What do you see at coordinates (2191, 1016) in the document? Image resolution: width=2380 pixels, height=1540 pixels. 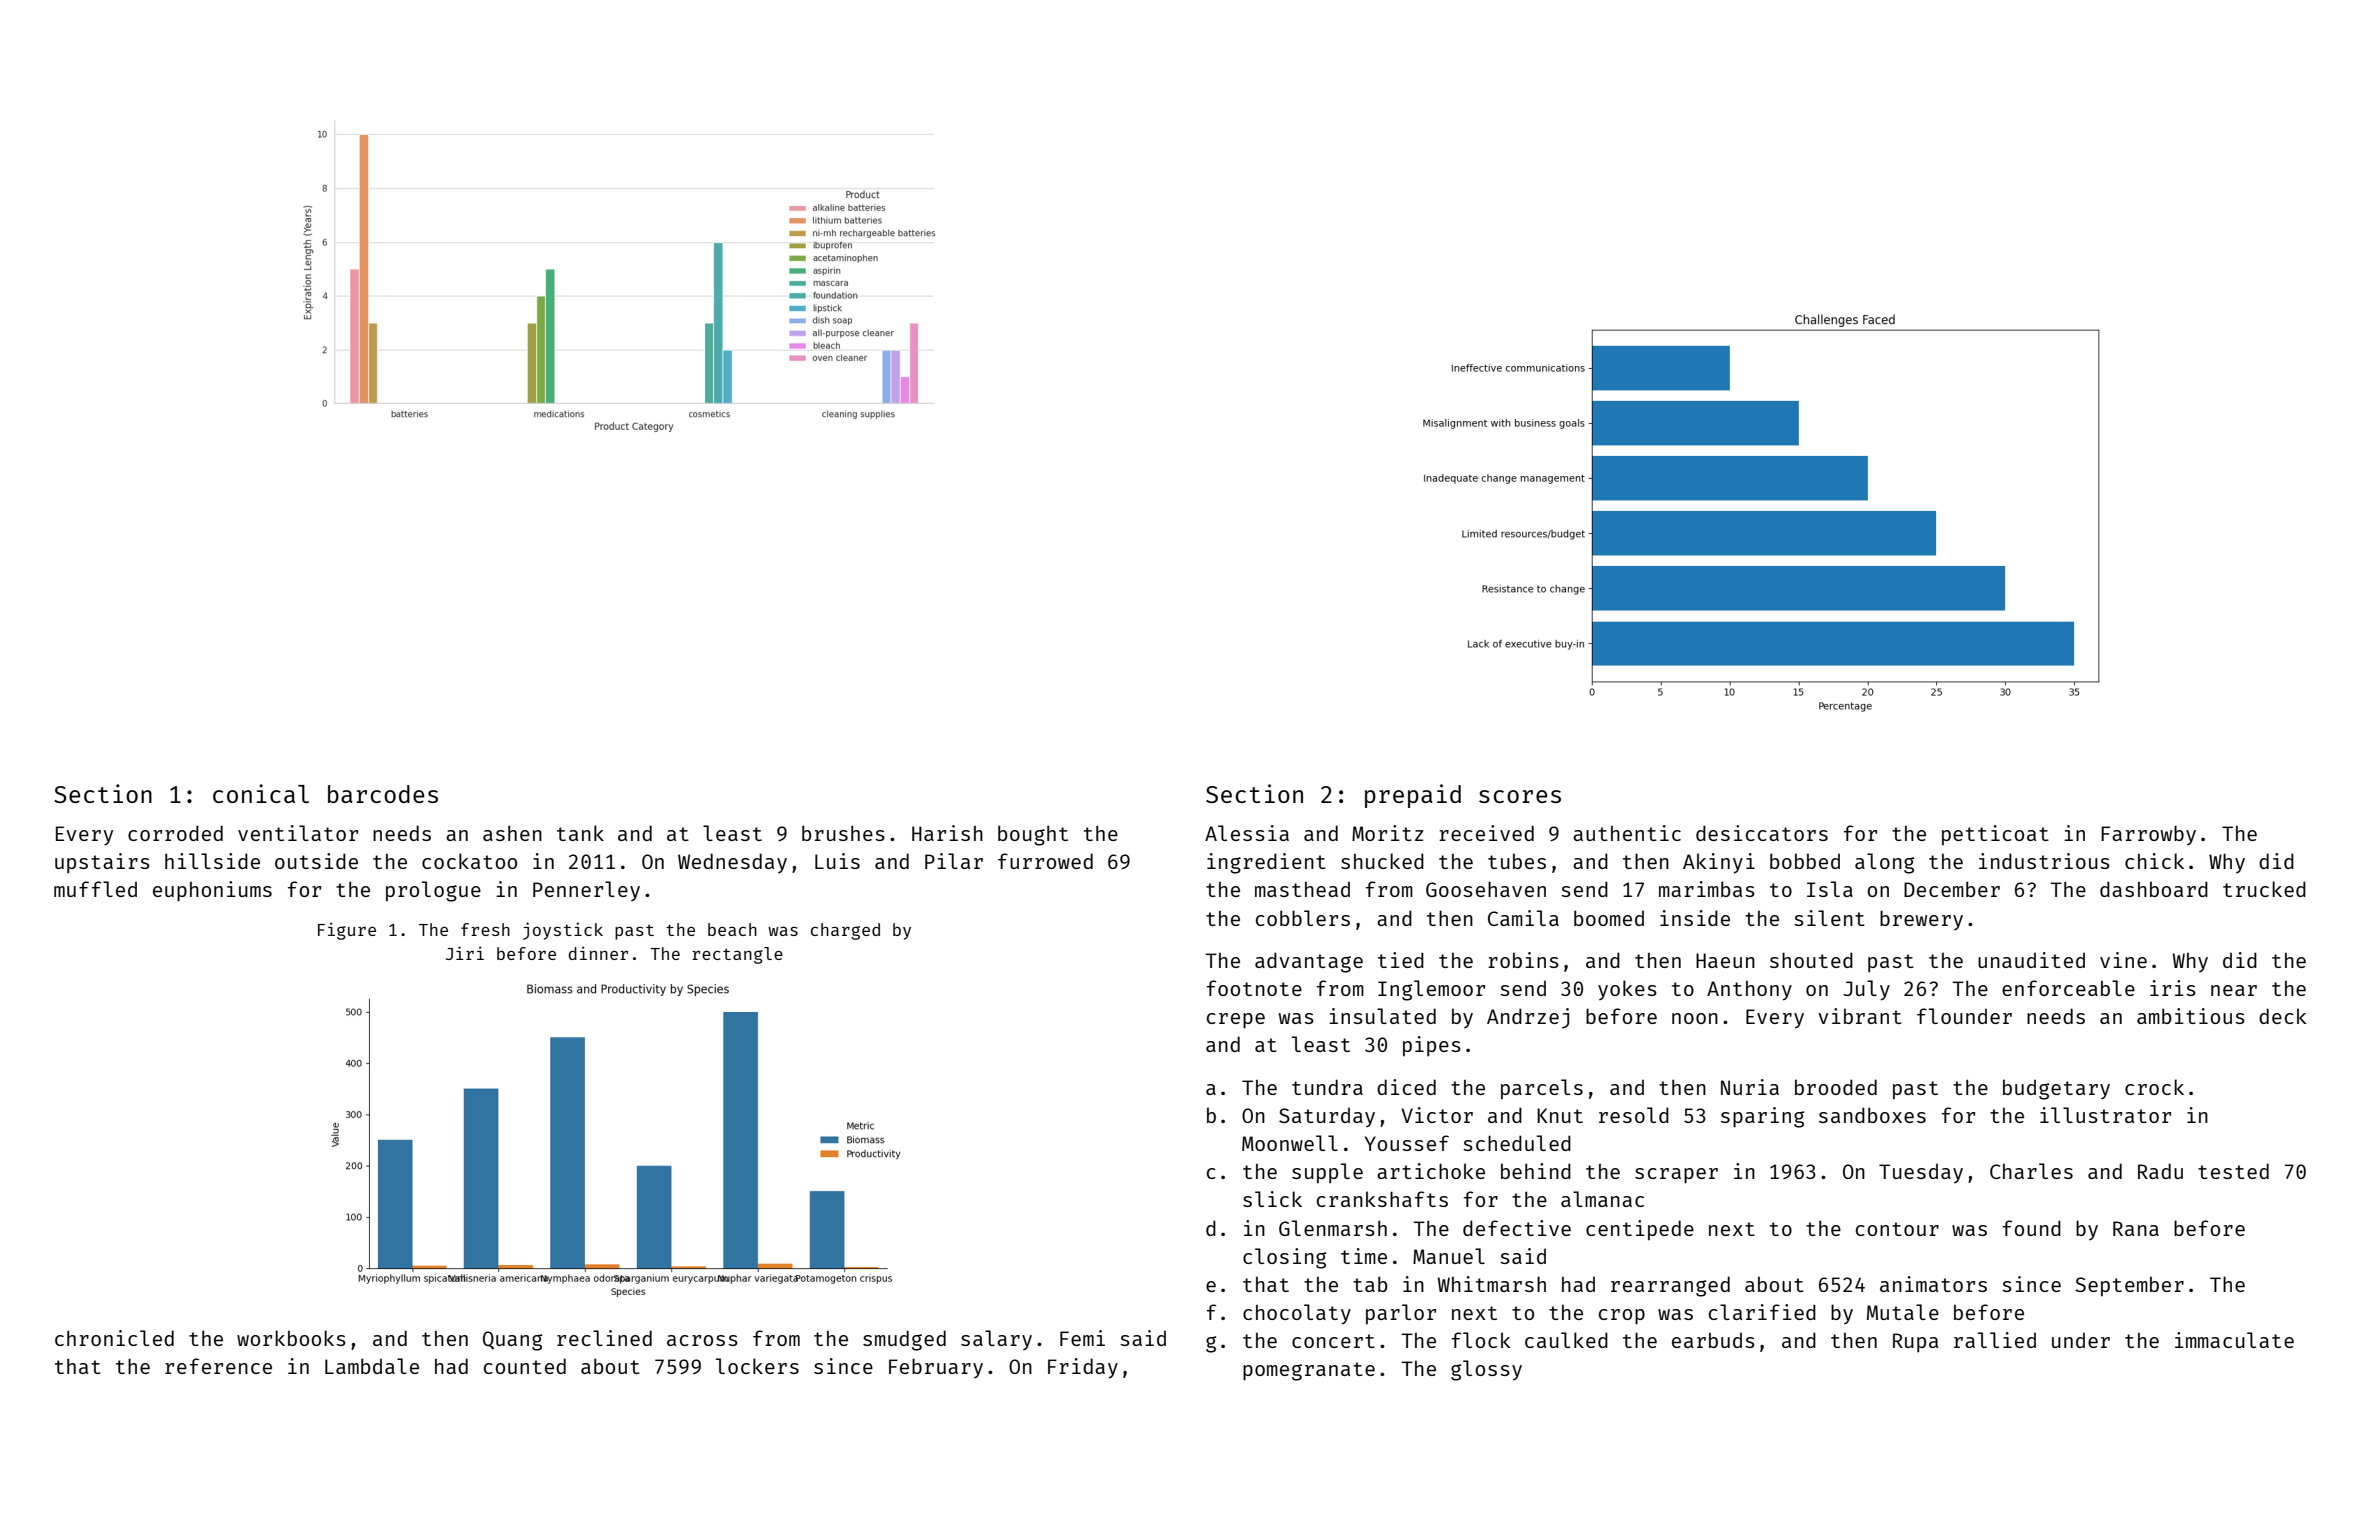 I see `ambitious` at bounding box center [2191, 1016].
